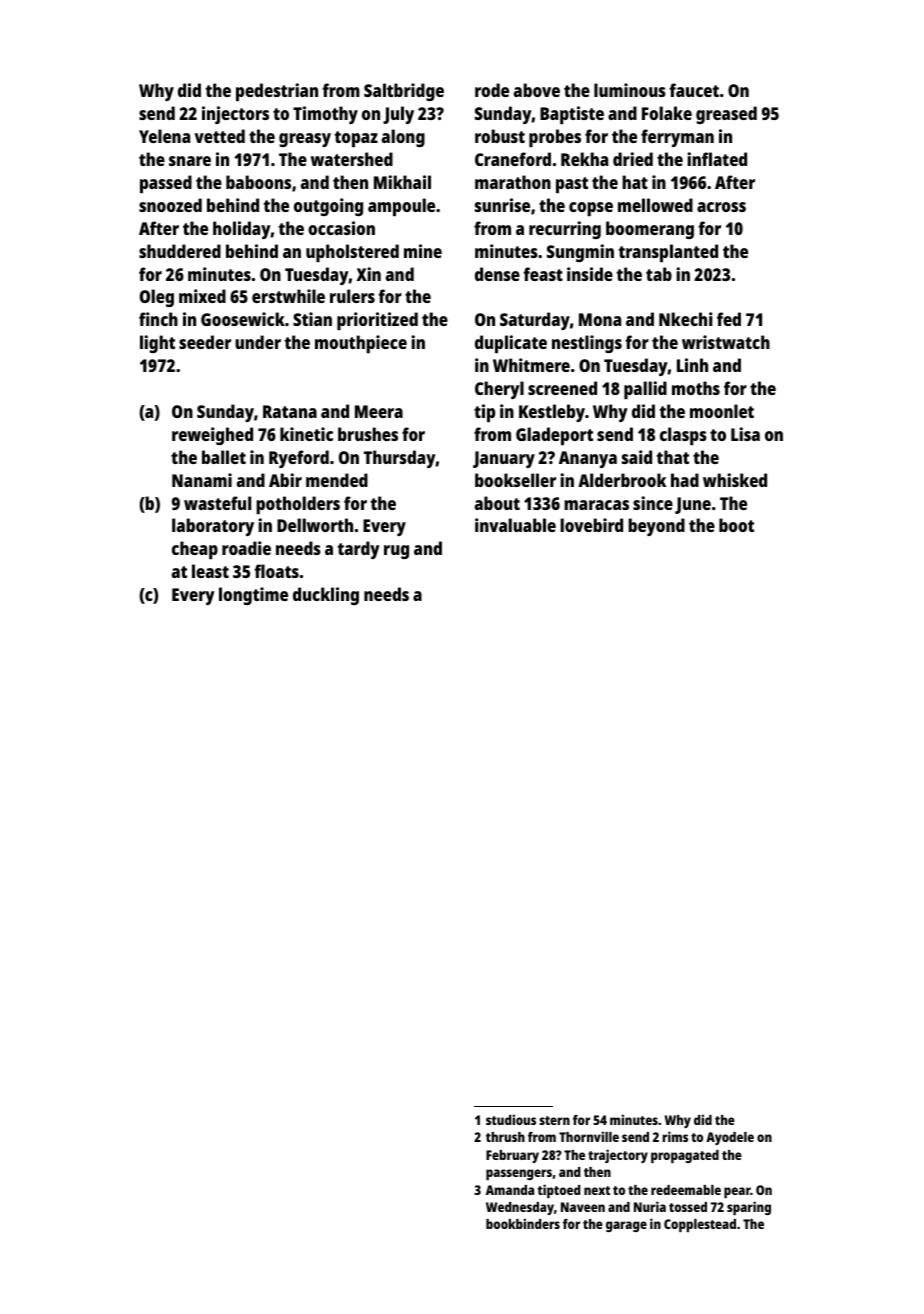 This screenshot has width=924, height=1314. Describe the element at coordinates (505, 1137) in the screenshot. I see `thrush` at that location.
